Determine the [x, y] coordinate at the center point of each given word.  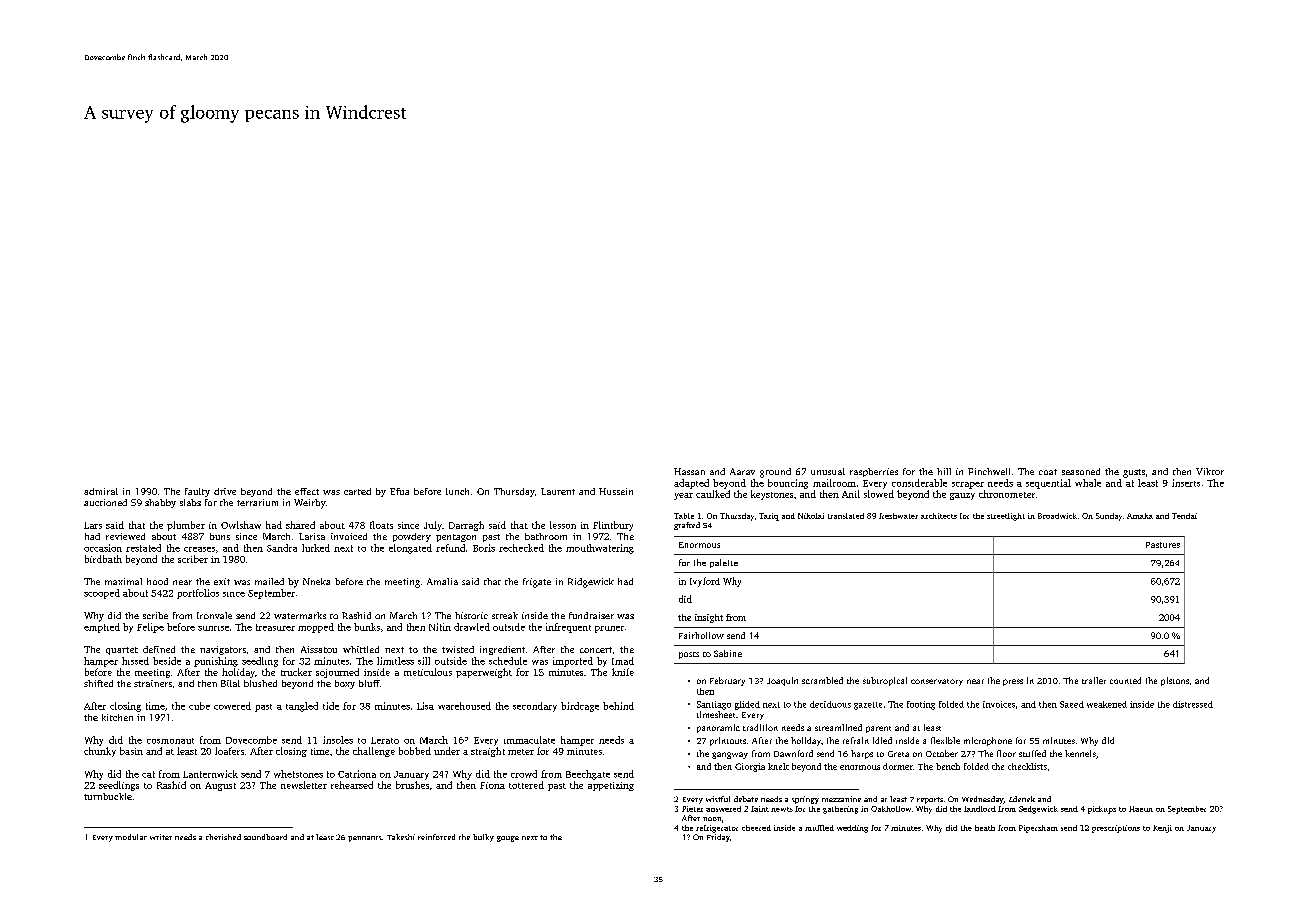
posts [689, 655]
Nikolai [811, 516]
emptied [102, 628]
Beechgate [588, 775]
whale [1088, 483]
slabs [190, 502]
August [220, 786]
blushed [260, 683]
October [942, 753]
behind [618, 706]
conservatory [937, 682]
